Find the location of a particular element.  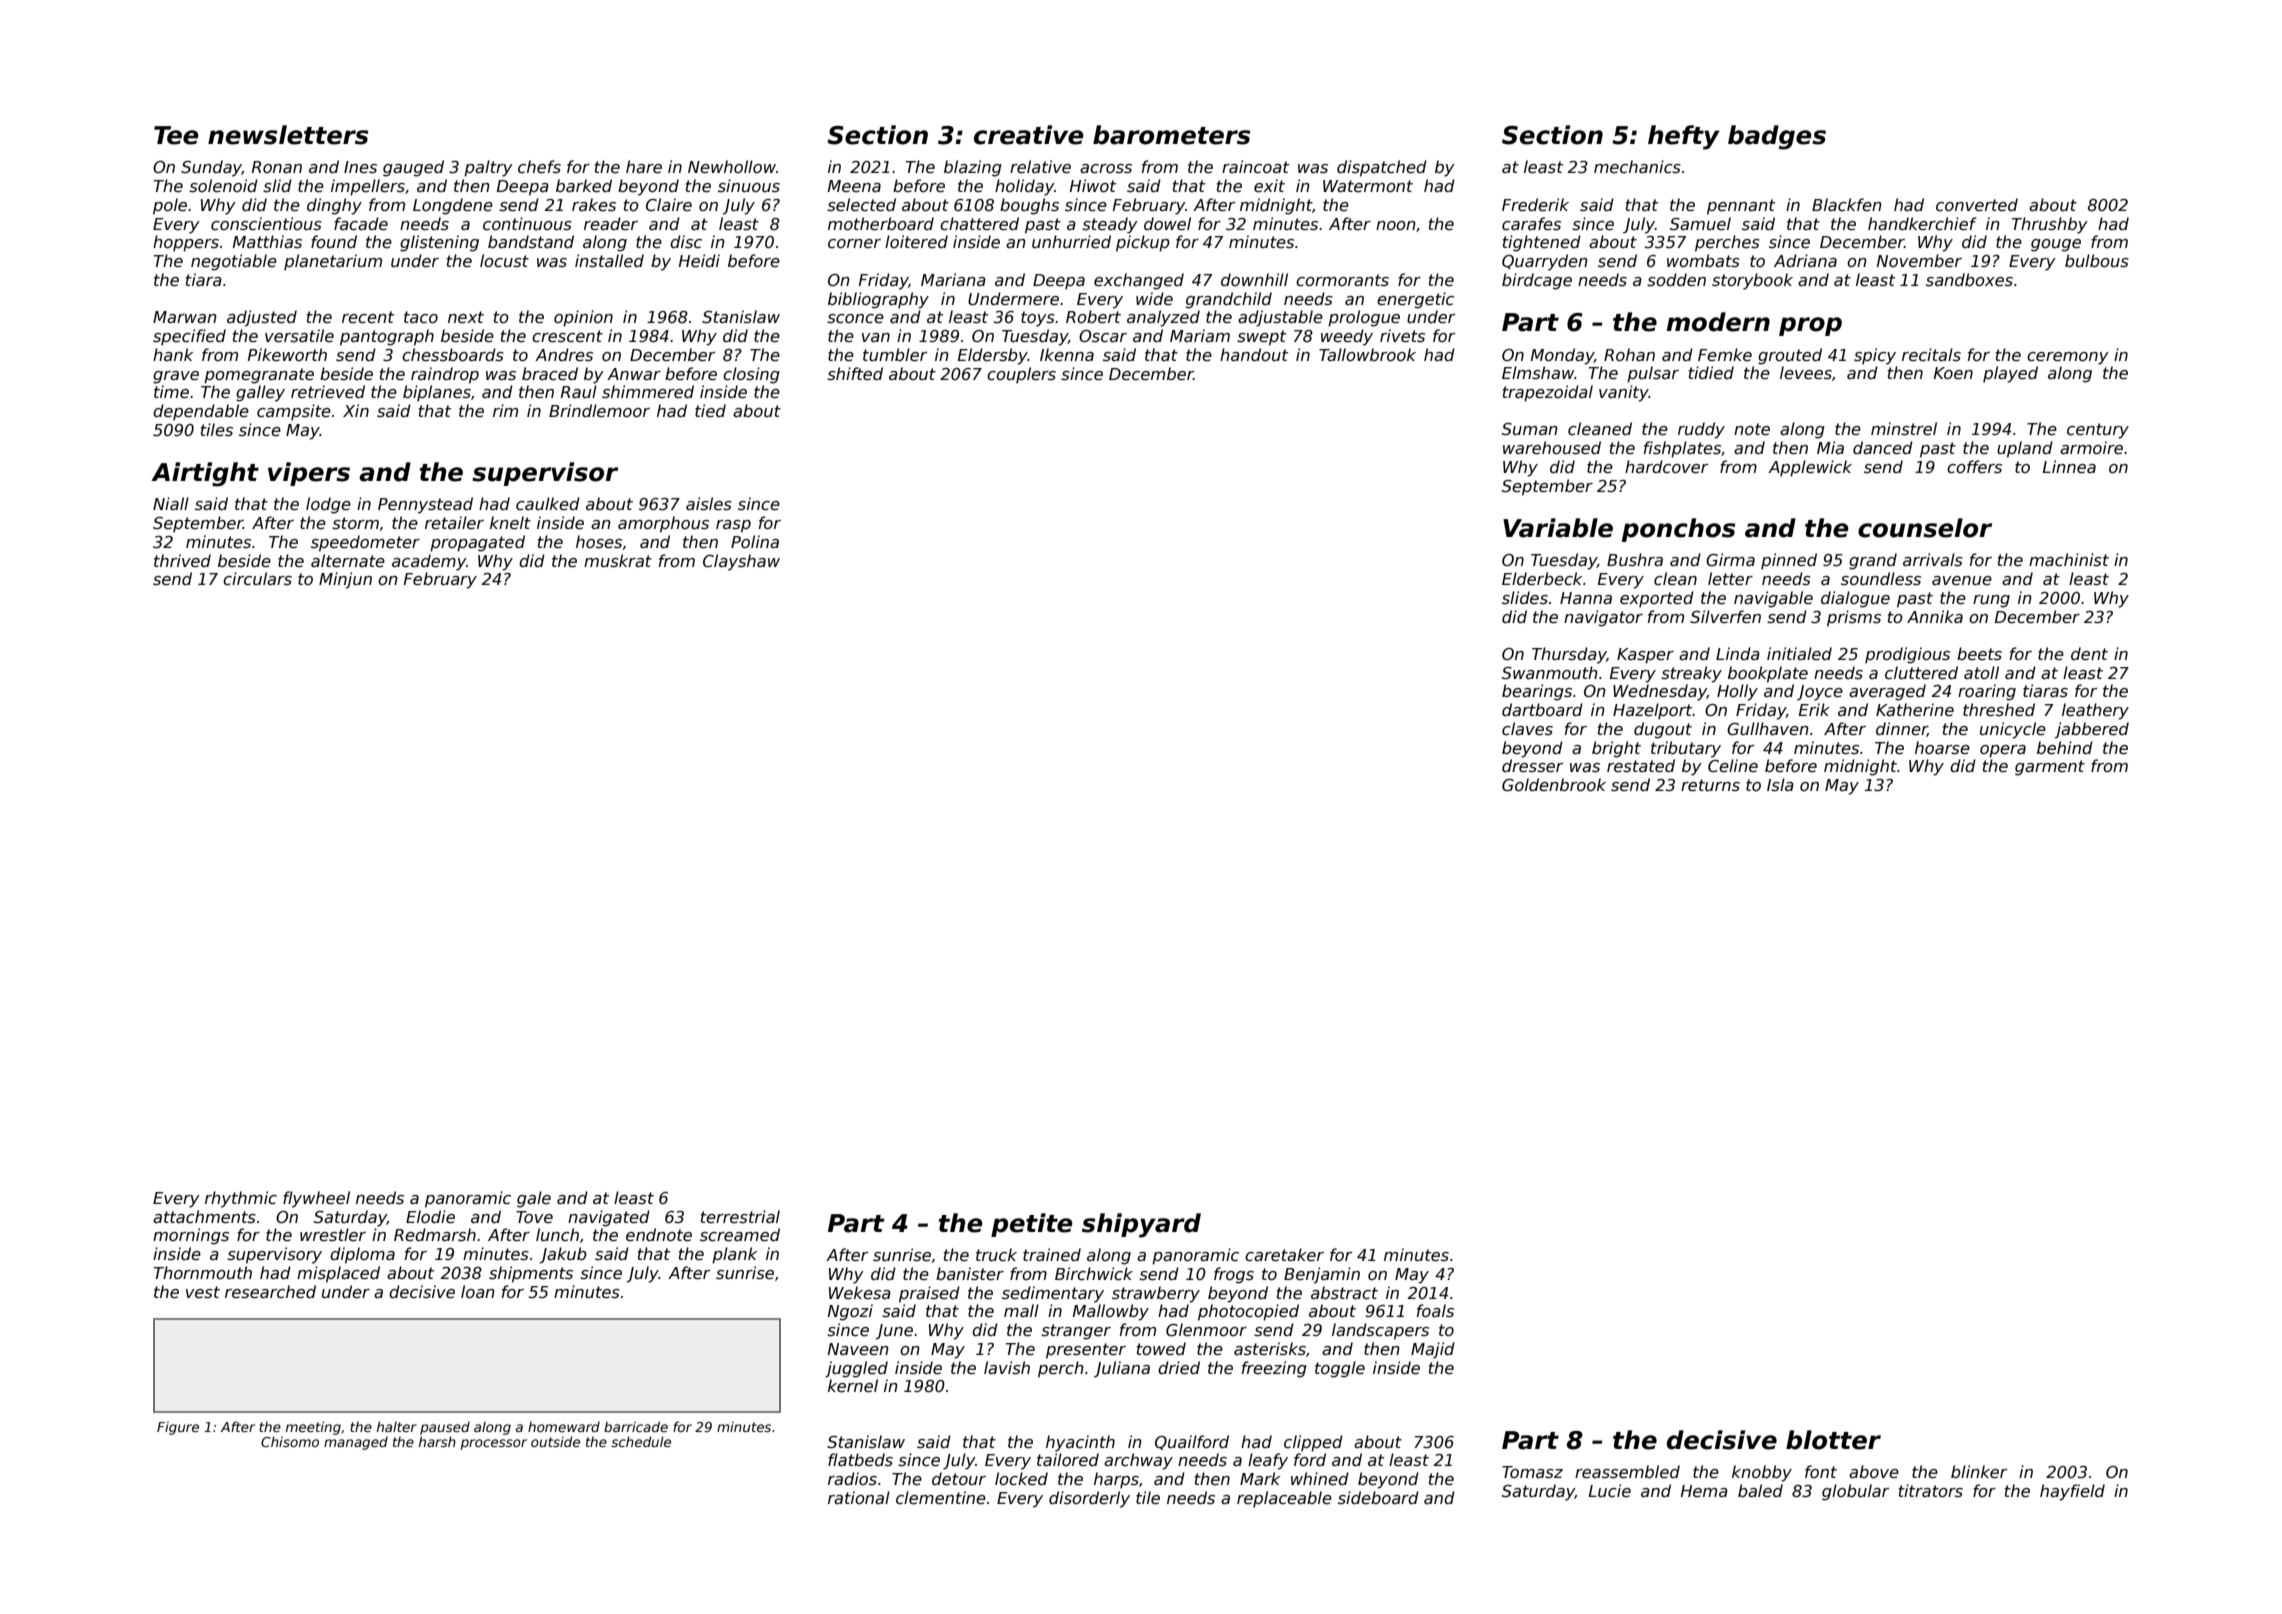

Minjun is located at coordinates (345, 580).
